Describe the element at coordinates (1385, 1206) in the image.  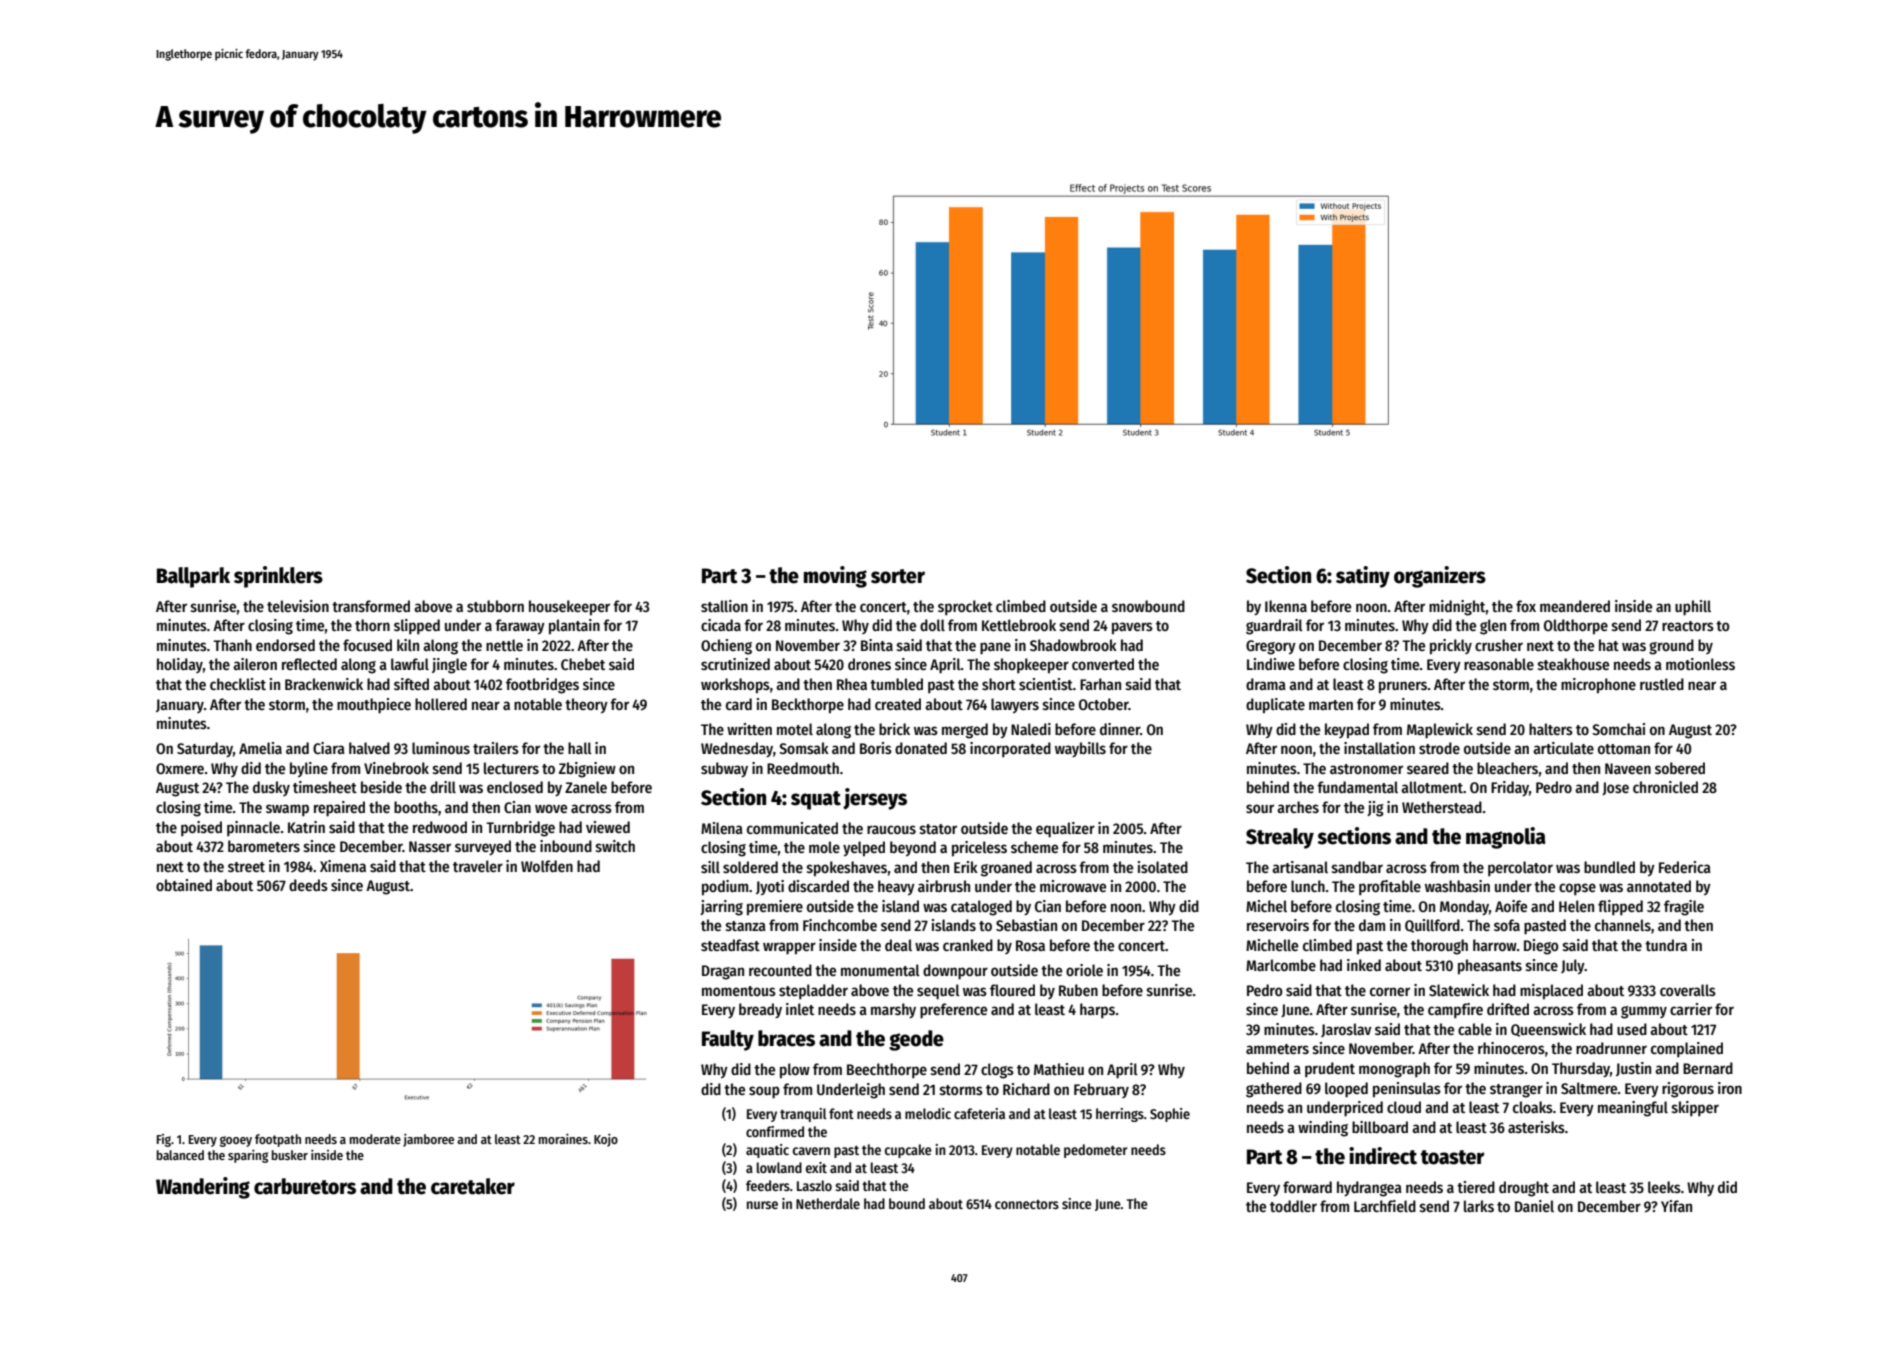
I see `Larchfield` at that location.
